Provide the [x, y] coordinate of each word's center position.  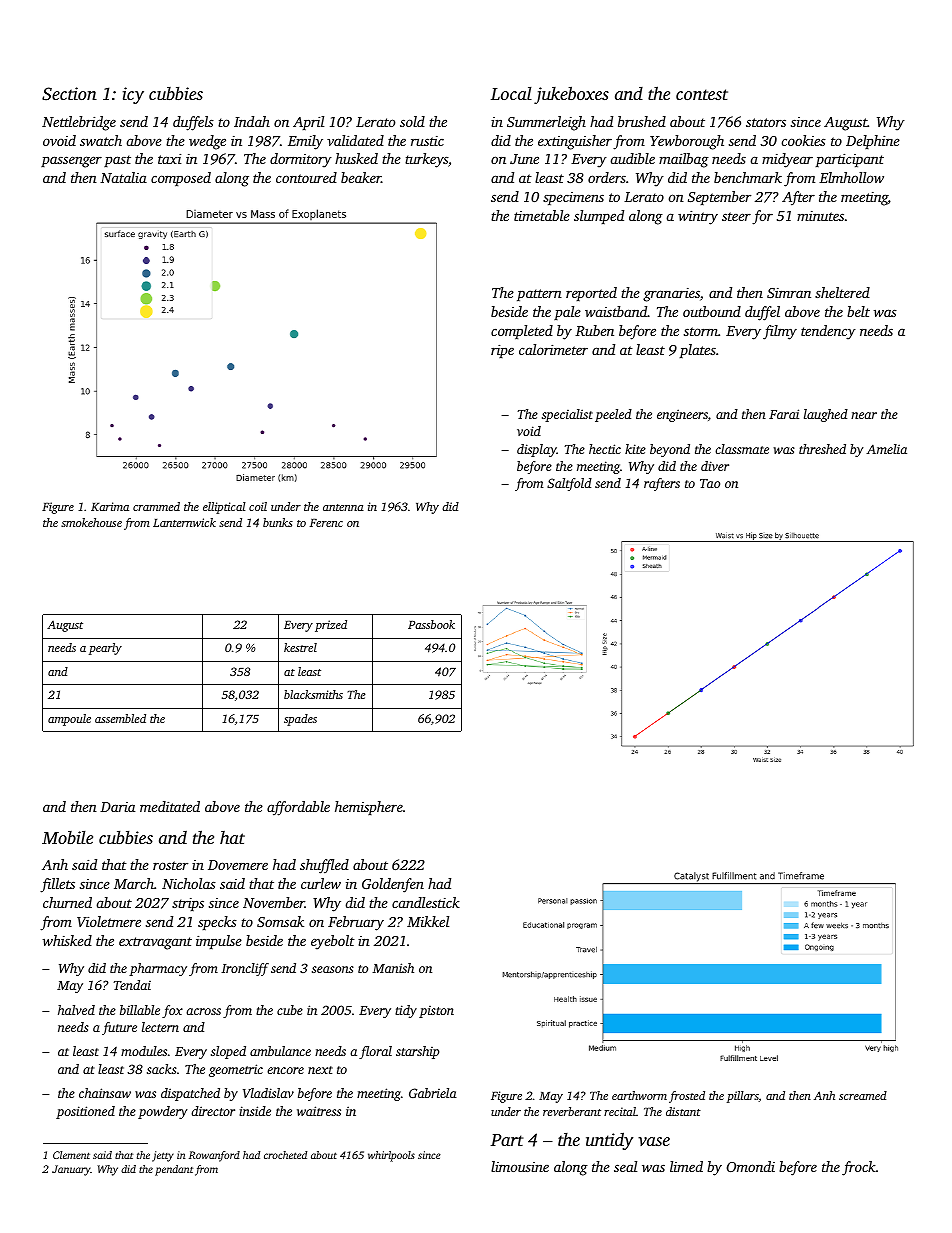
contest [702, 94]
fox [172, 1011]
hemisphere [369, 808]
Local [511, 93]
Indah [252, 121]
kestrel [300, 647]
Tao [710, 483]
